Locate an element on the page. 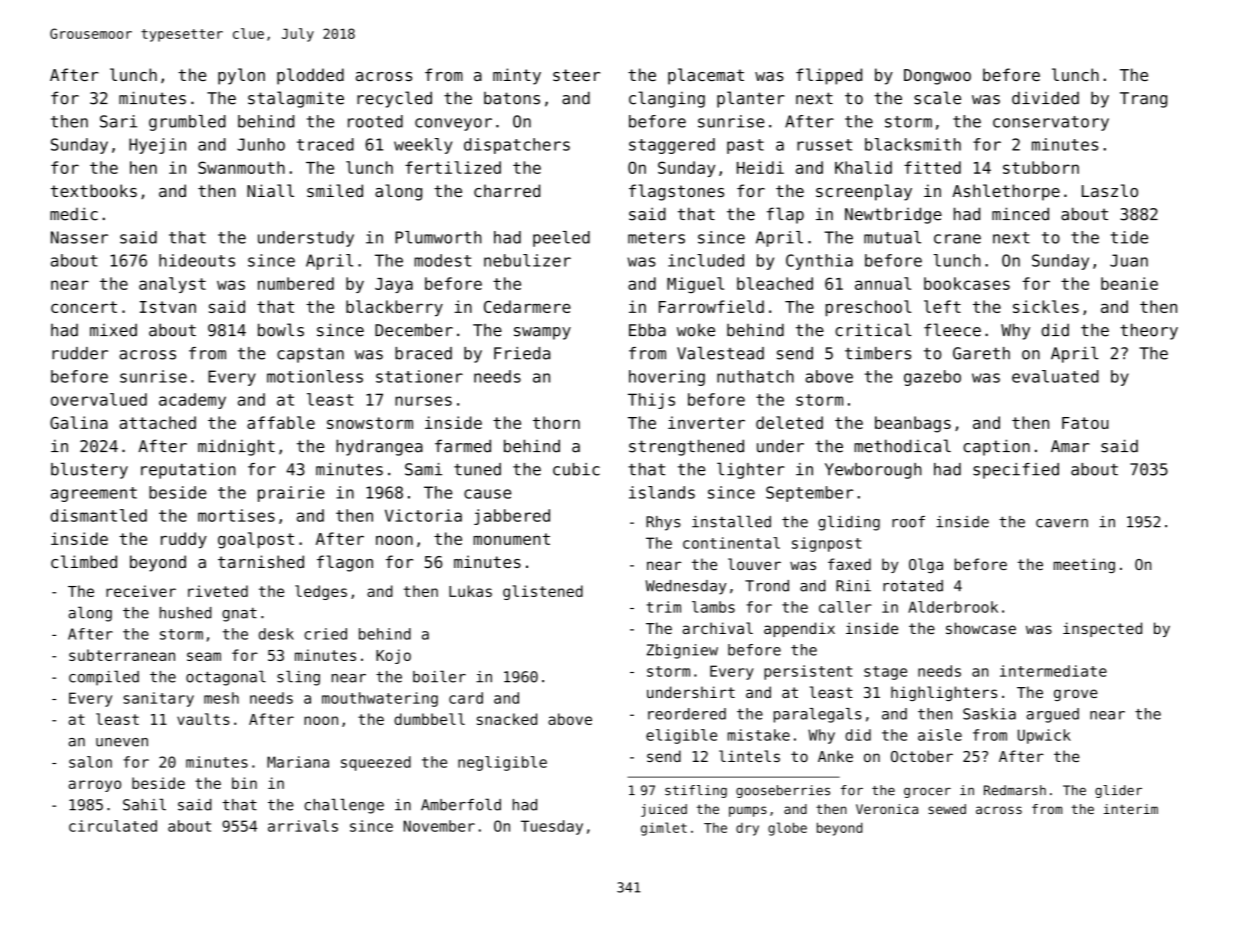 The width and height of the document is (1233, 952). attached is located at coordinates (157, 422).
